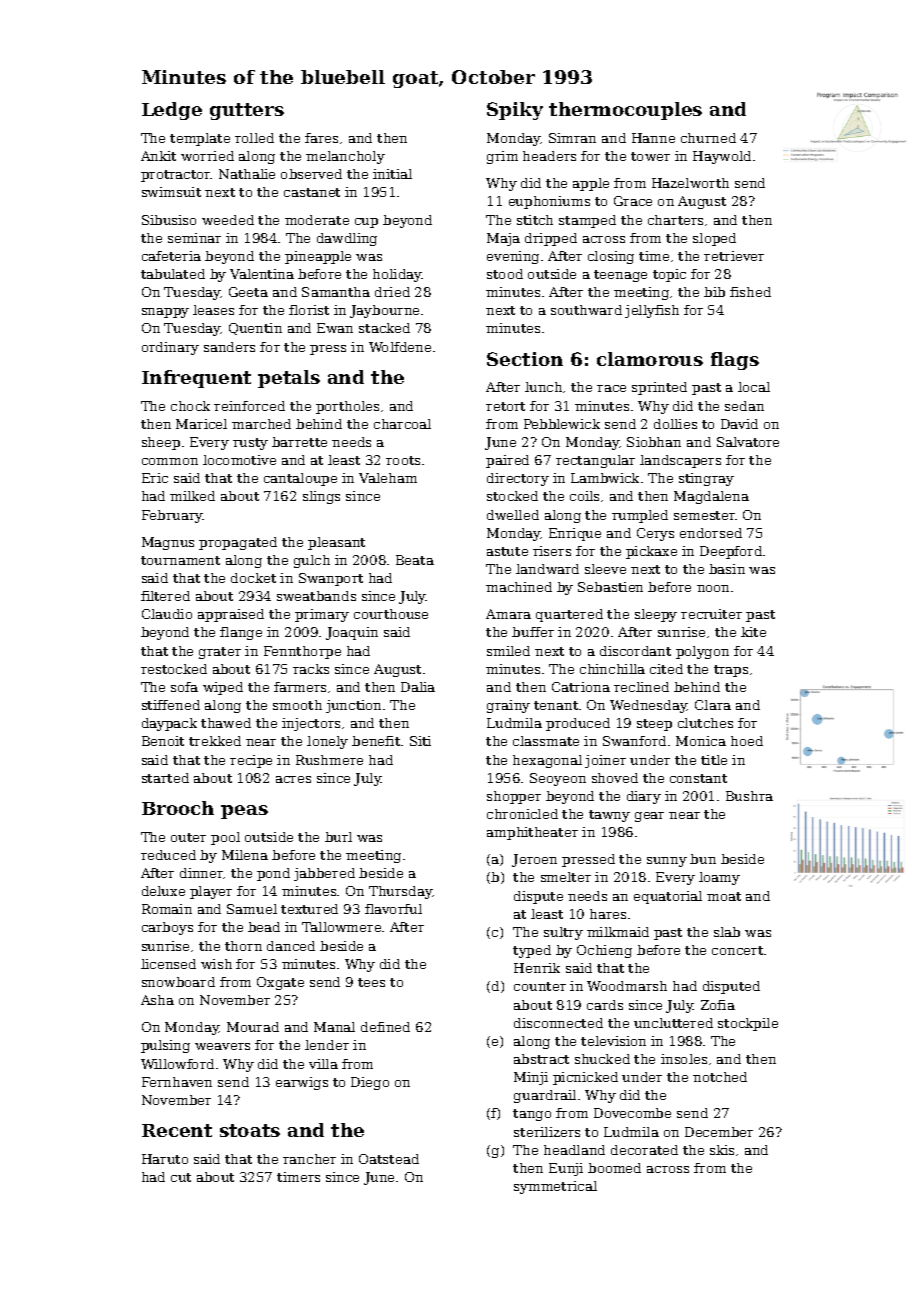  I want to click on cut, so click(181, 1177).
